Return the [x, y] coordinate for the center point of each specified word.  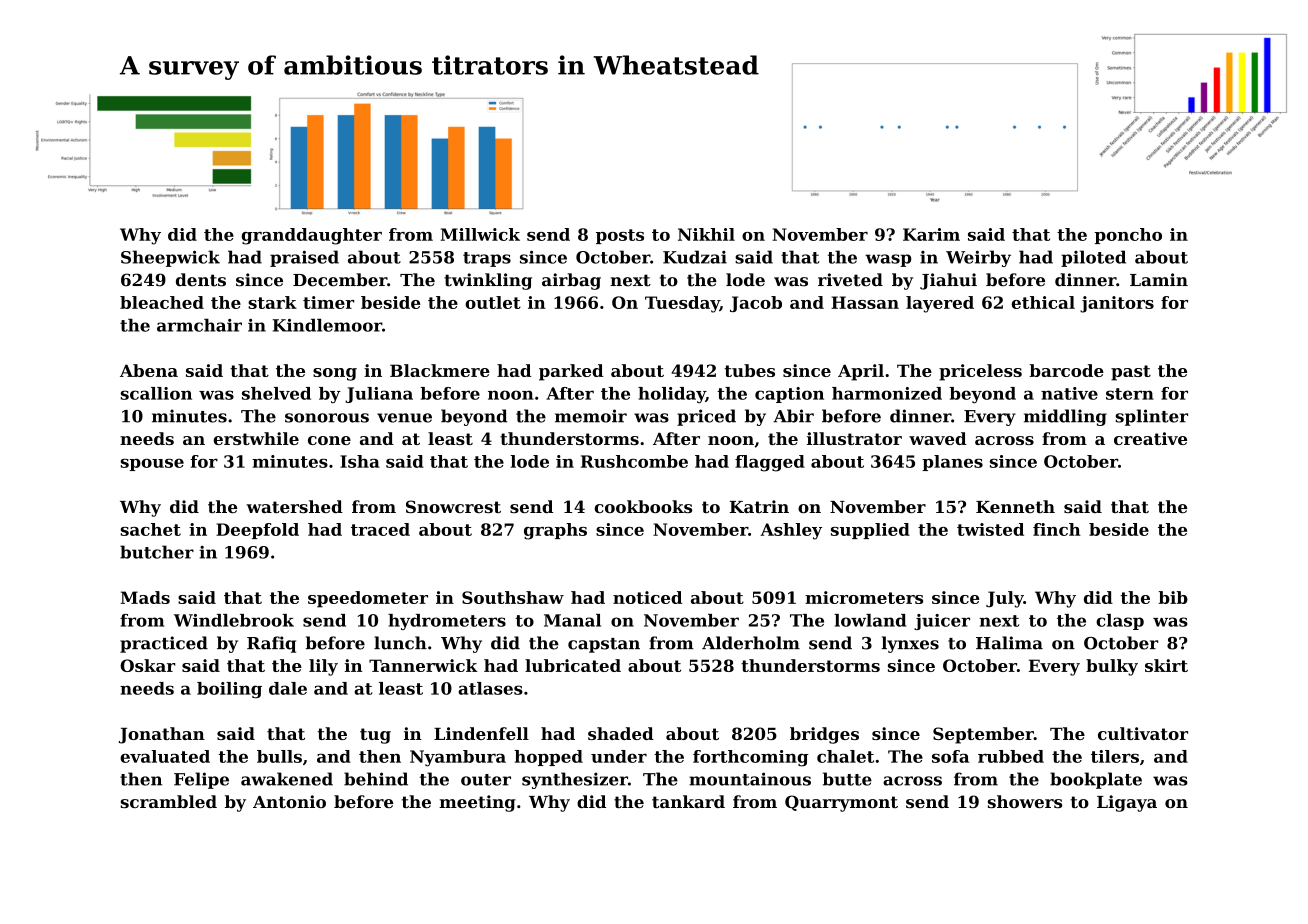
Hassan [865, 302]
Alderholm [751, 643]
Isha [360, 461]
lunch [400, 643]
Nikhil [706, 234]
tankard [688, 801]
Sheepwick [170, 258]
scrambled [169, 801]
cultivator [1143, 733]
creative [1150, 438]
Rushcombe [634, 461]
